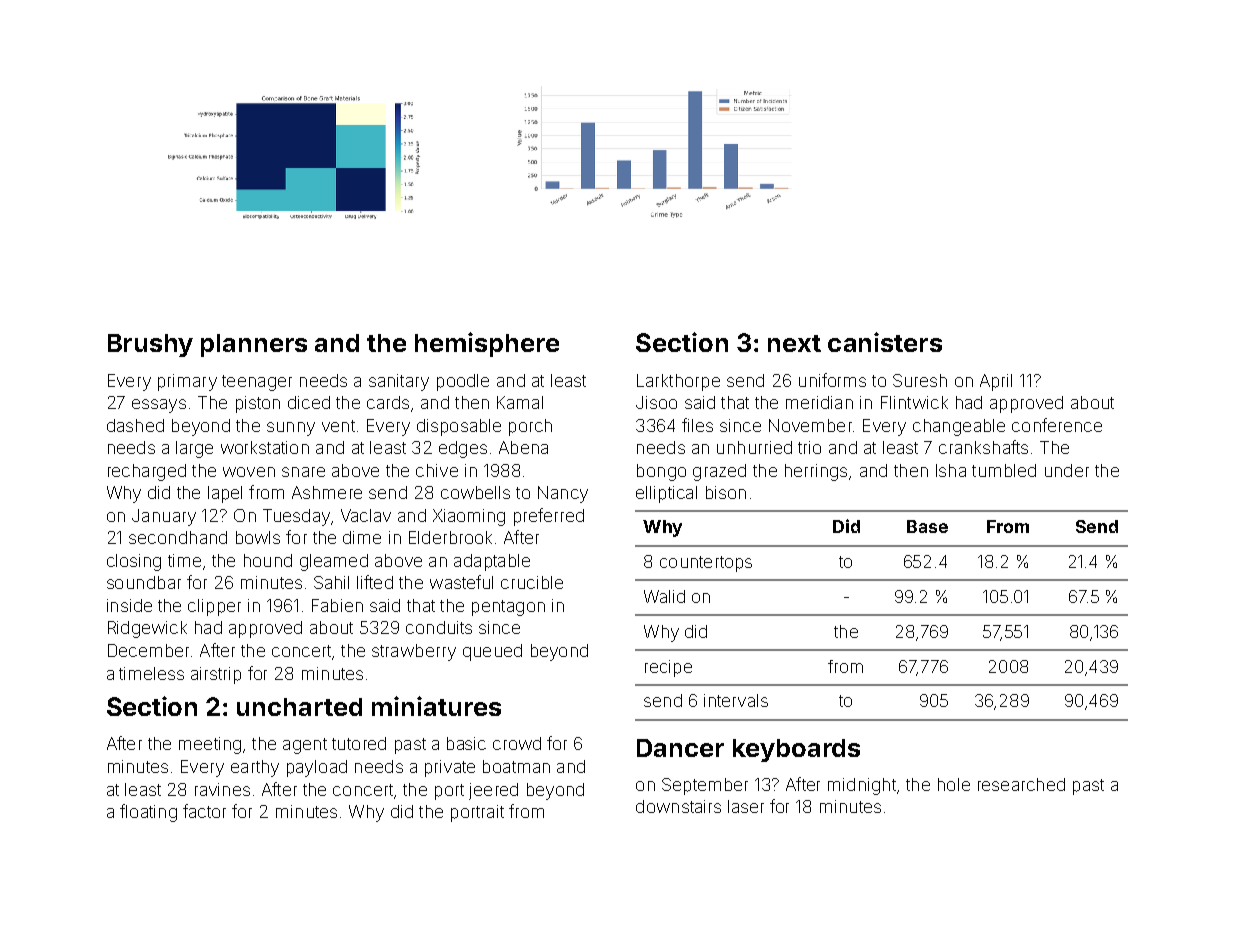  I want to click on Fabien, so click(337, 605).
